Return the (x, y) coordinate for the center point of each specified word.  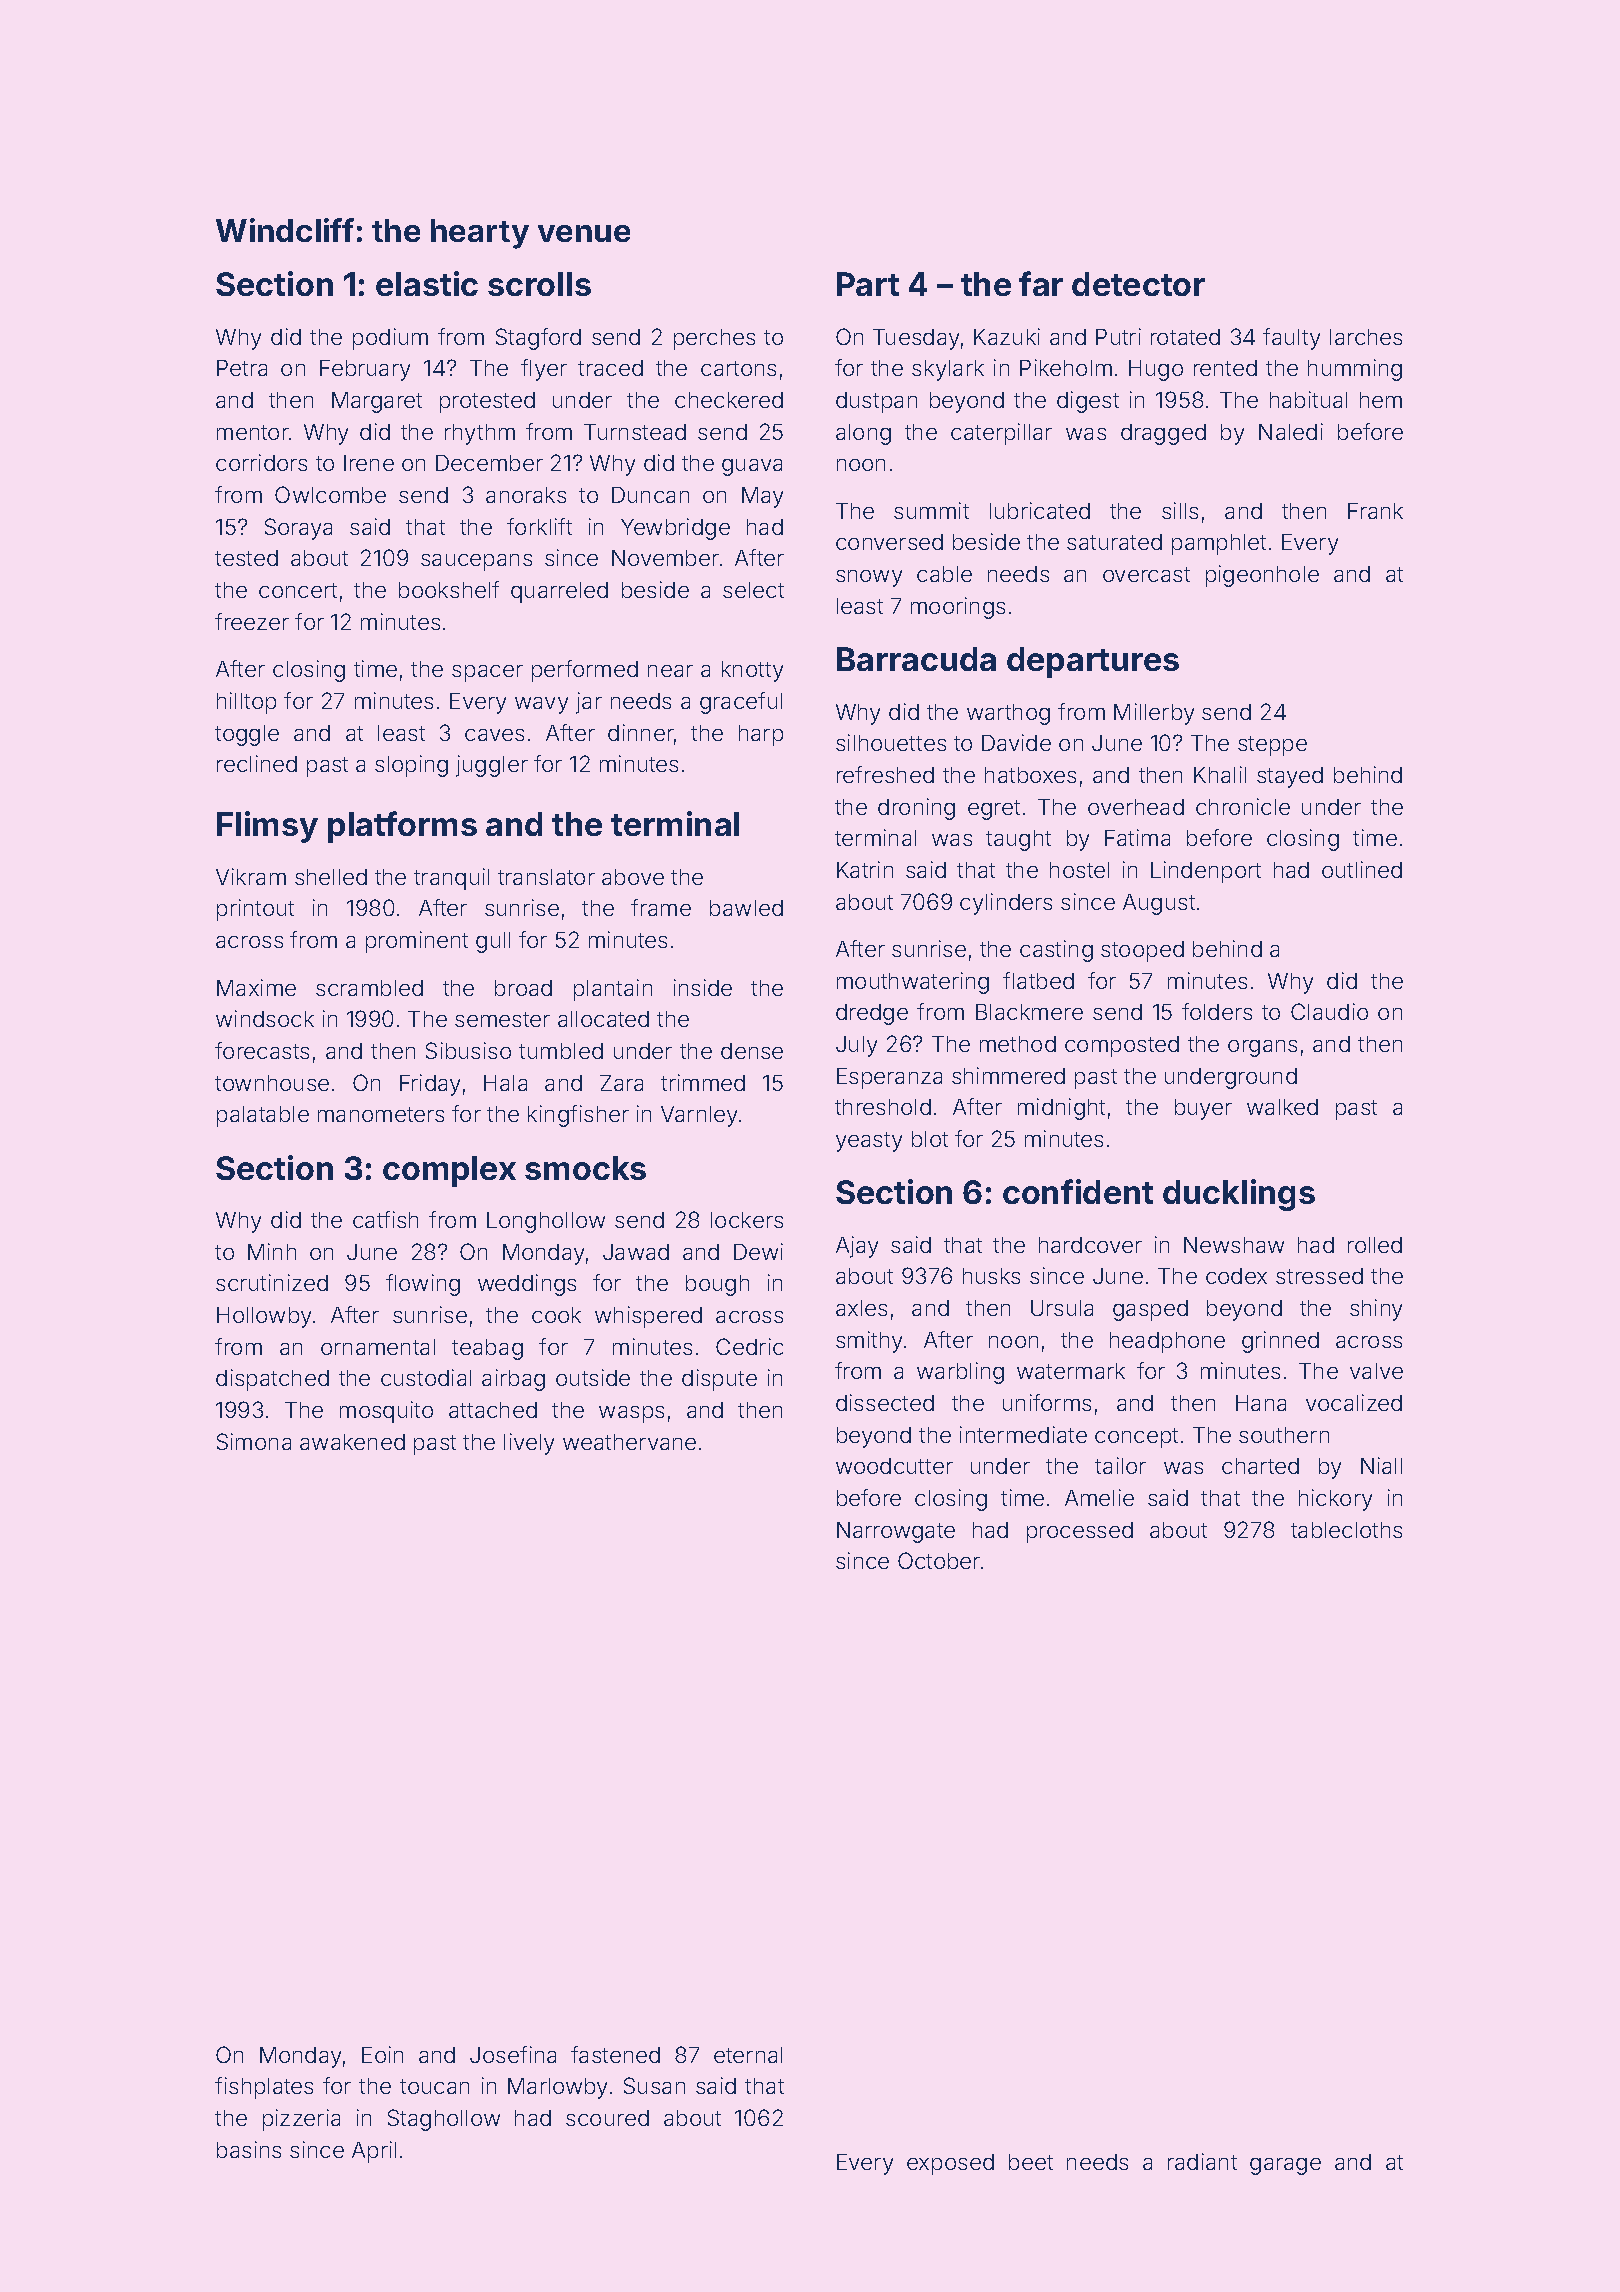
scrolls (539, 284)
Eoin (382, 2054)
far (1041, 283)
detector (1138, 284)
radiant (1202, 2161)
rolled (1375, 1245)
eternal (748, 2055)
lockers (747, 1220)
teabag (487, 1349)
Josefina (513, 2054)
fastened (615, 2054)
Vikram (251, 876)
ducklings (1239, 1195)
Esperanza (889, 1078)
